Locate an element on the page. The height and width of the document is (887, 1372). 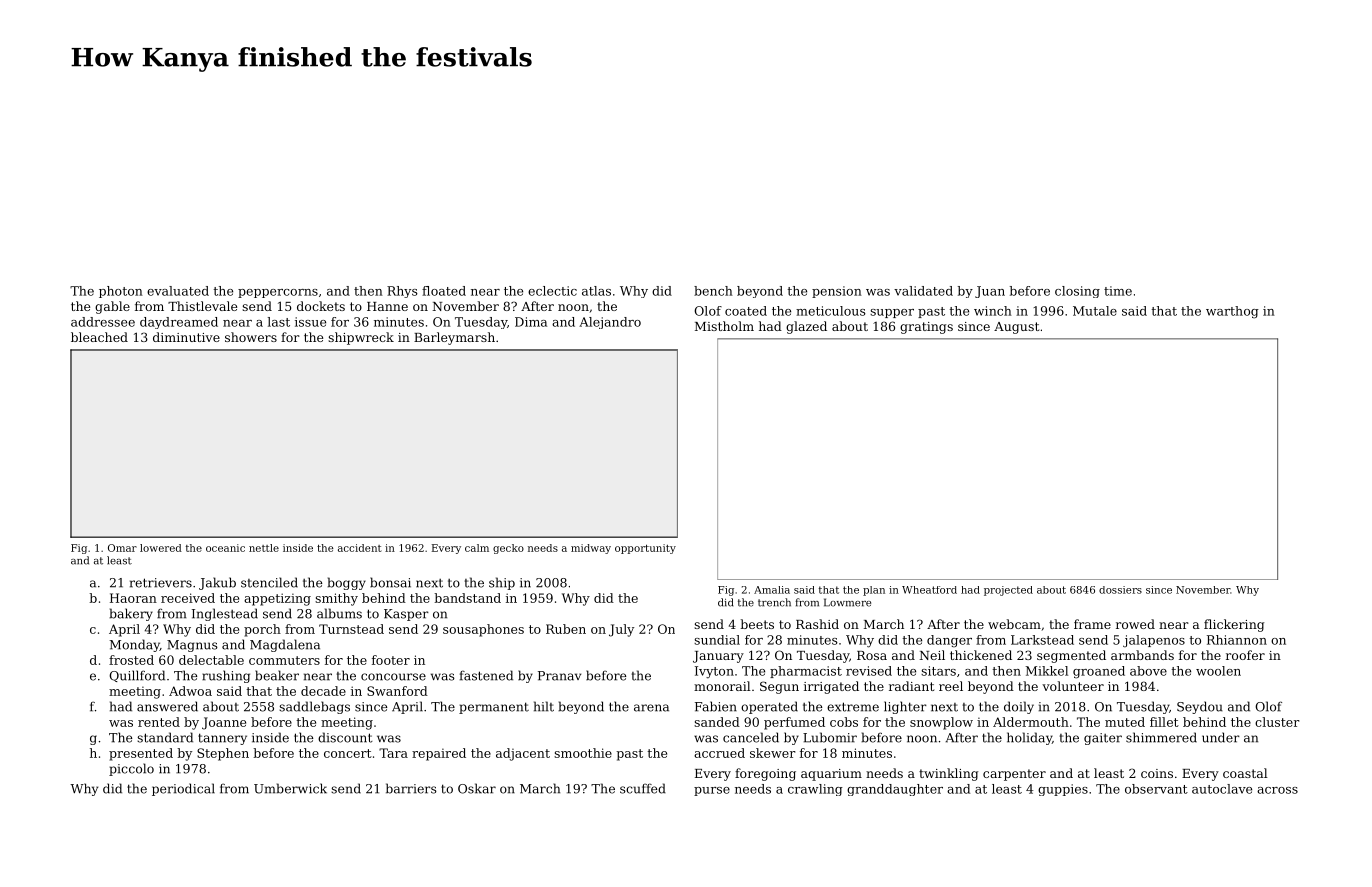
sousaphones is located at coordinates (483, 630).
